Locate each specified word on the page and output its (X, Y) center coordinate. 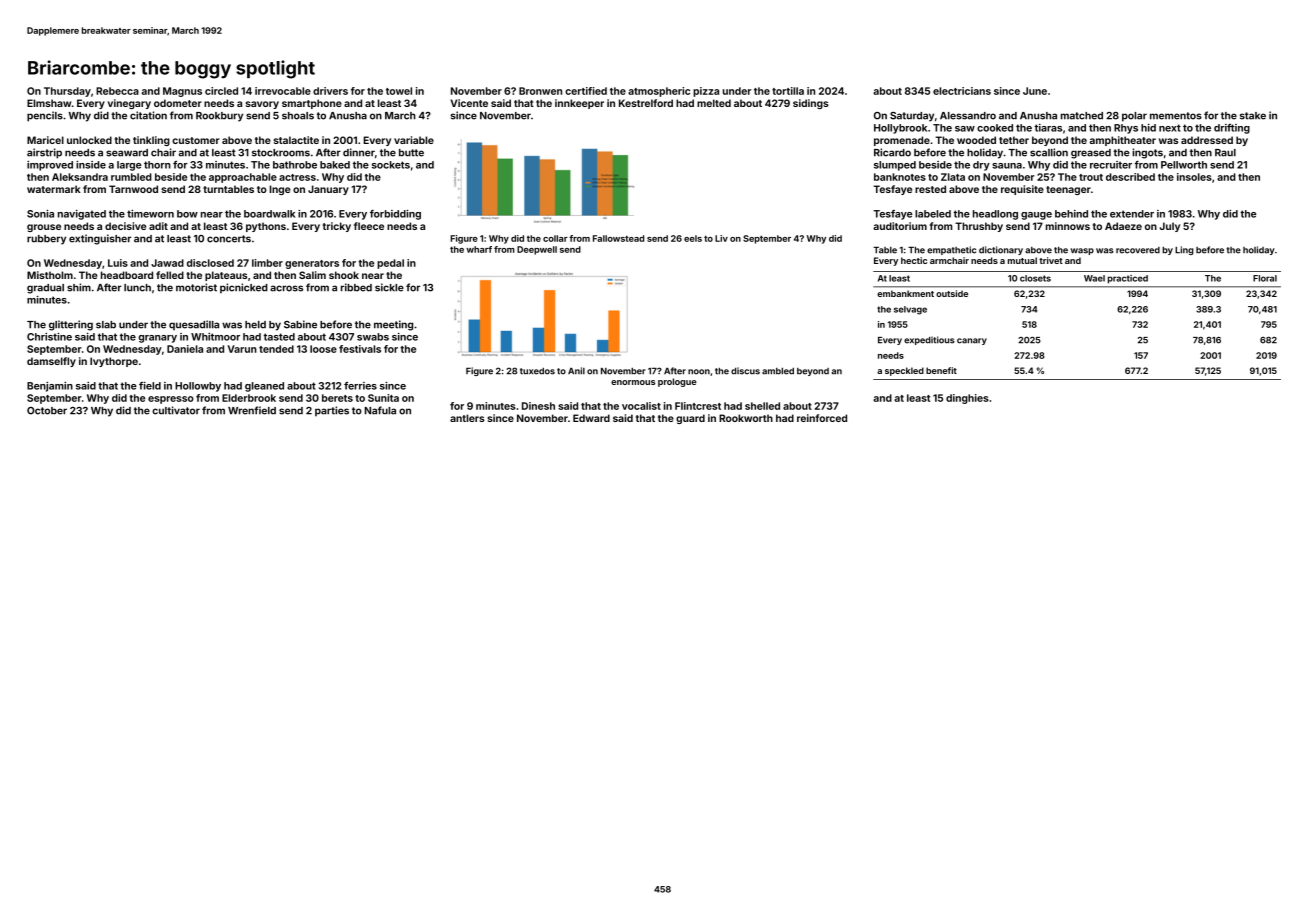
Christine (49, 337)
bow (187, 214)
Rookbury (219, 117)
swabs (373, 337)
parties (332, 411)
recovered (1138, 250)
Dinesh (538, 406)
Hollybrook (900, 129)
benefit (941, 370)
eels (693, 238)
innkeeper (579, 104)
